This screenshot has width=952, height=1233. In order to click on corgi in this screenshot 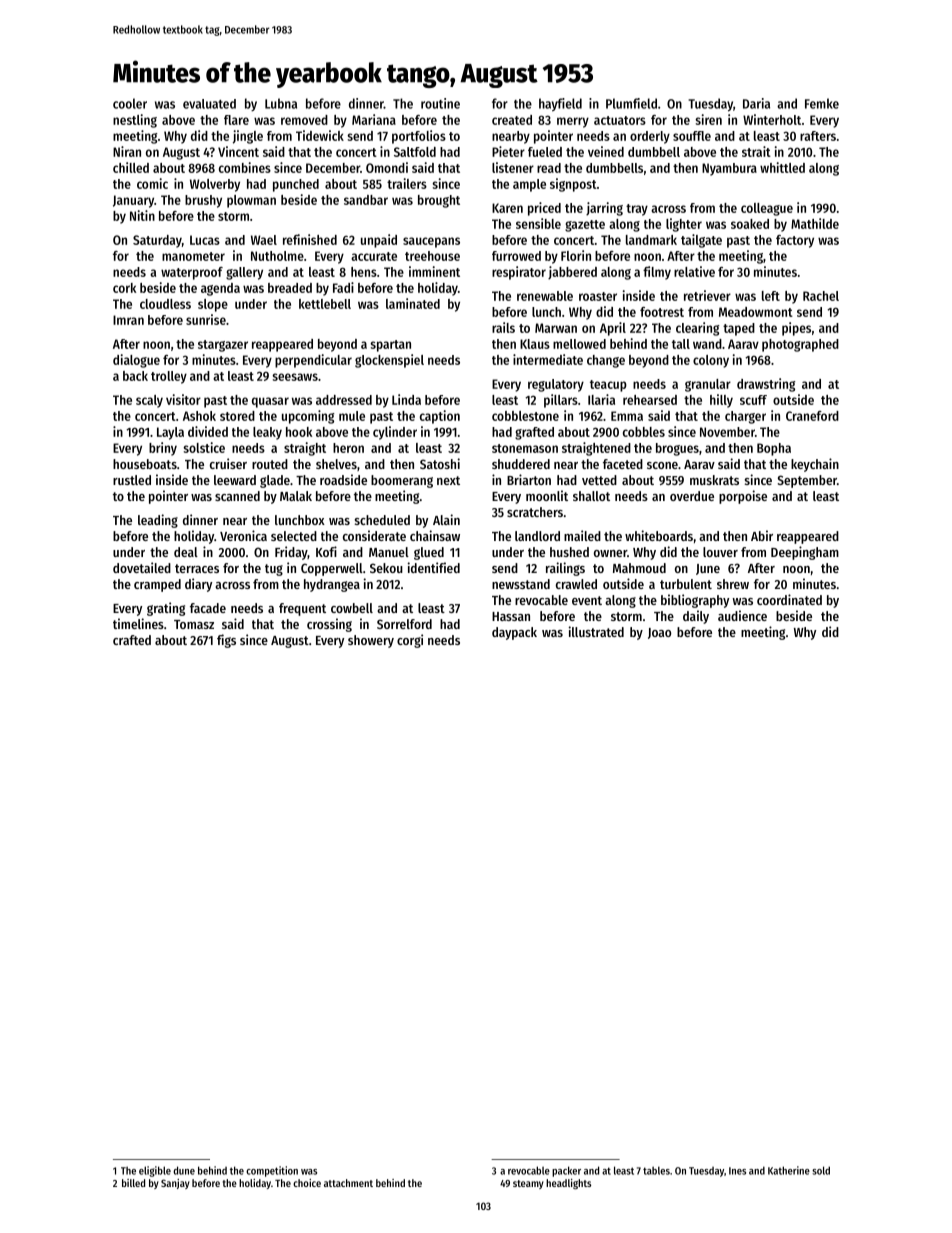, I will do `click(410, 641)`.
